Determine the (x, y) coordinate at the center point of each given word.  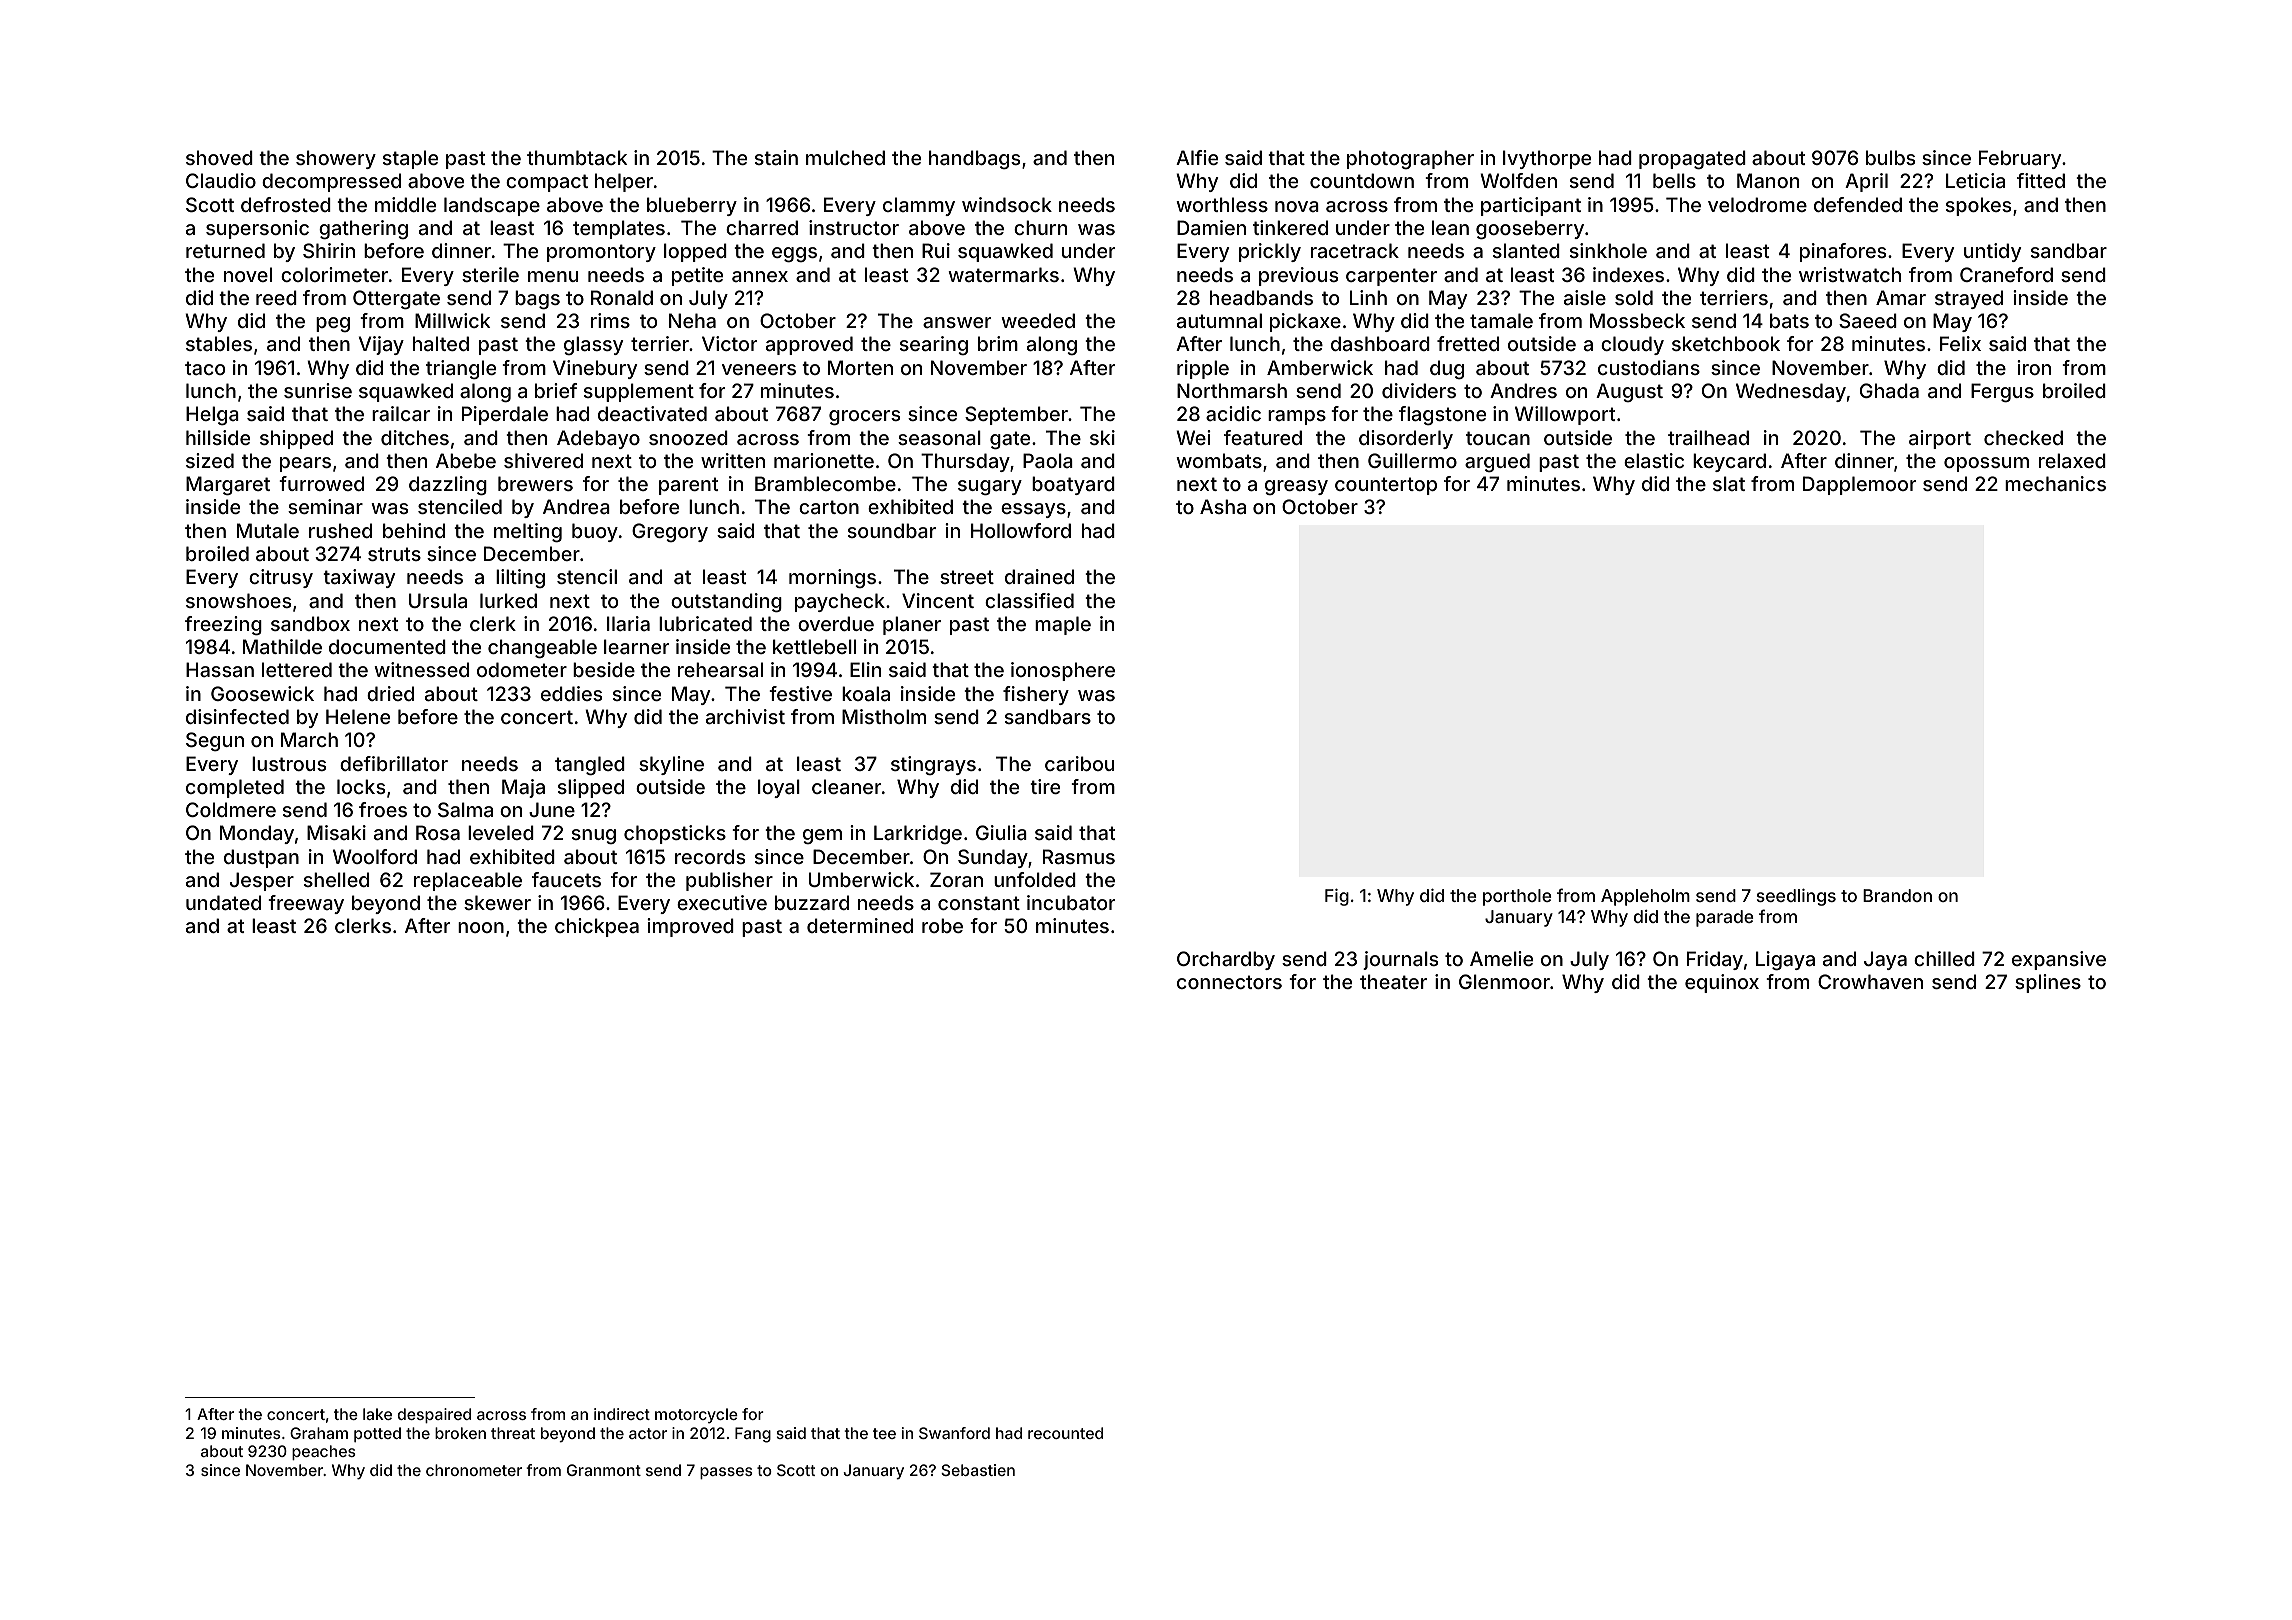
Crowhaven (1870, 981)
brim (998, 343)
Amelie (1501, 958)
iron (2034, 367)
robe (942, 925)
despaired (434, 1415)
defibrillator (394, 763)
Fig (1337, 897)
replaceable (468, 881)
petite (697, 276)
